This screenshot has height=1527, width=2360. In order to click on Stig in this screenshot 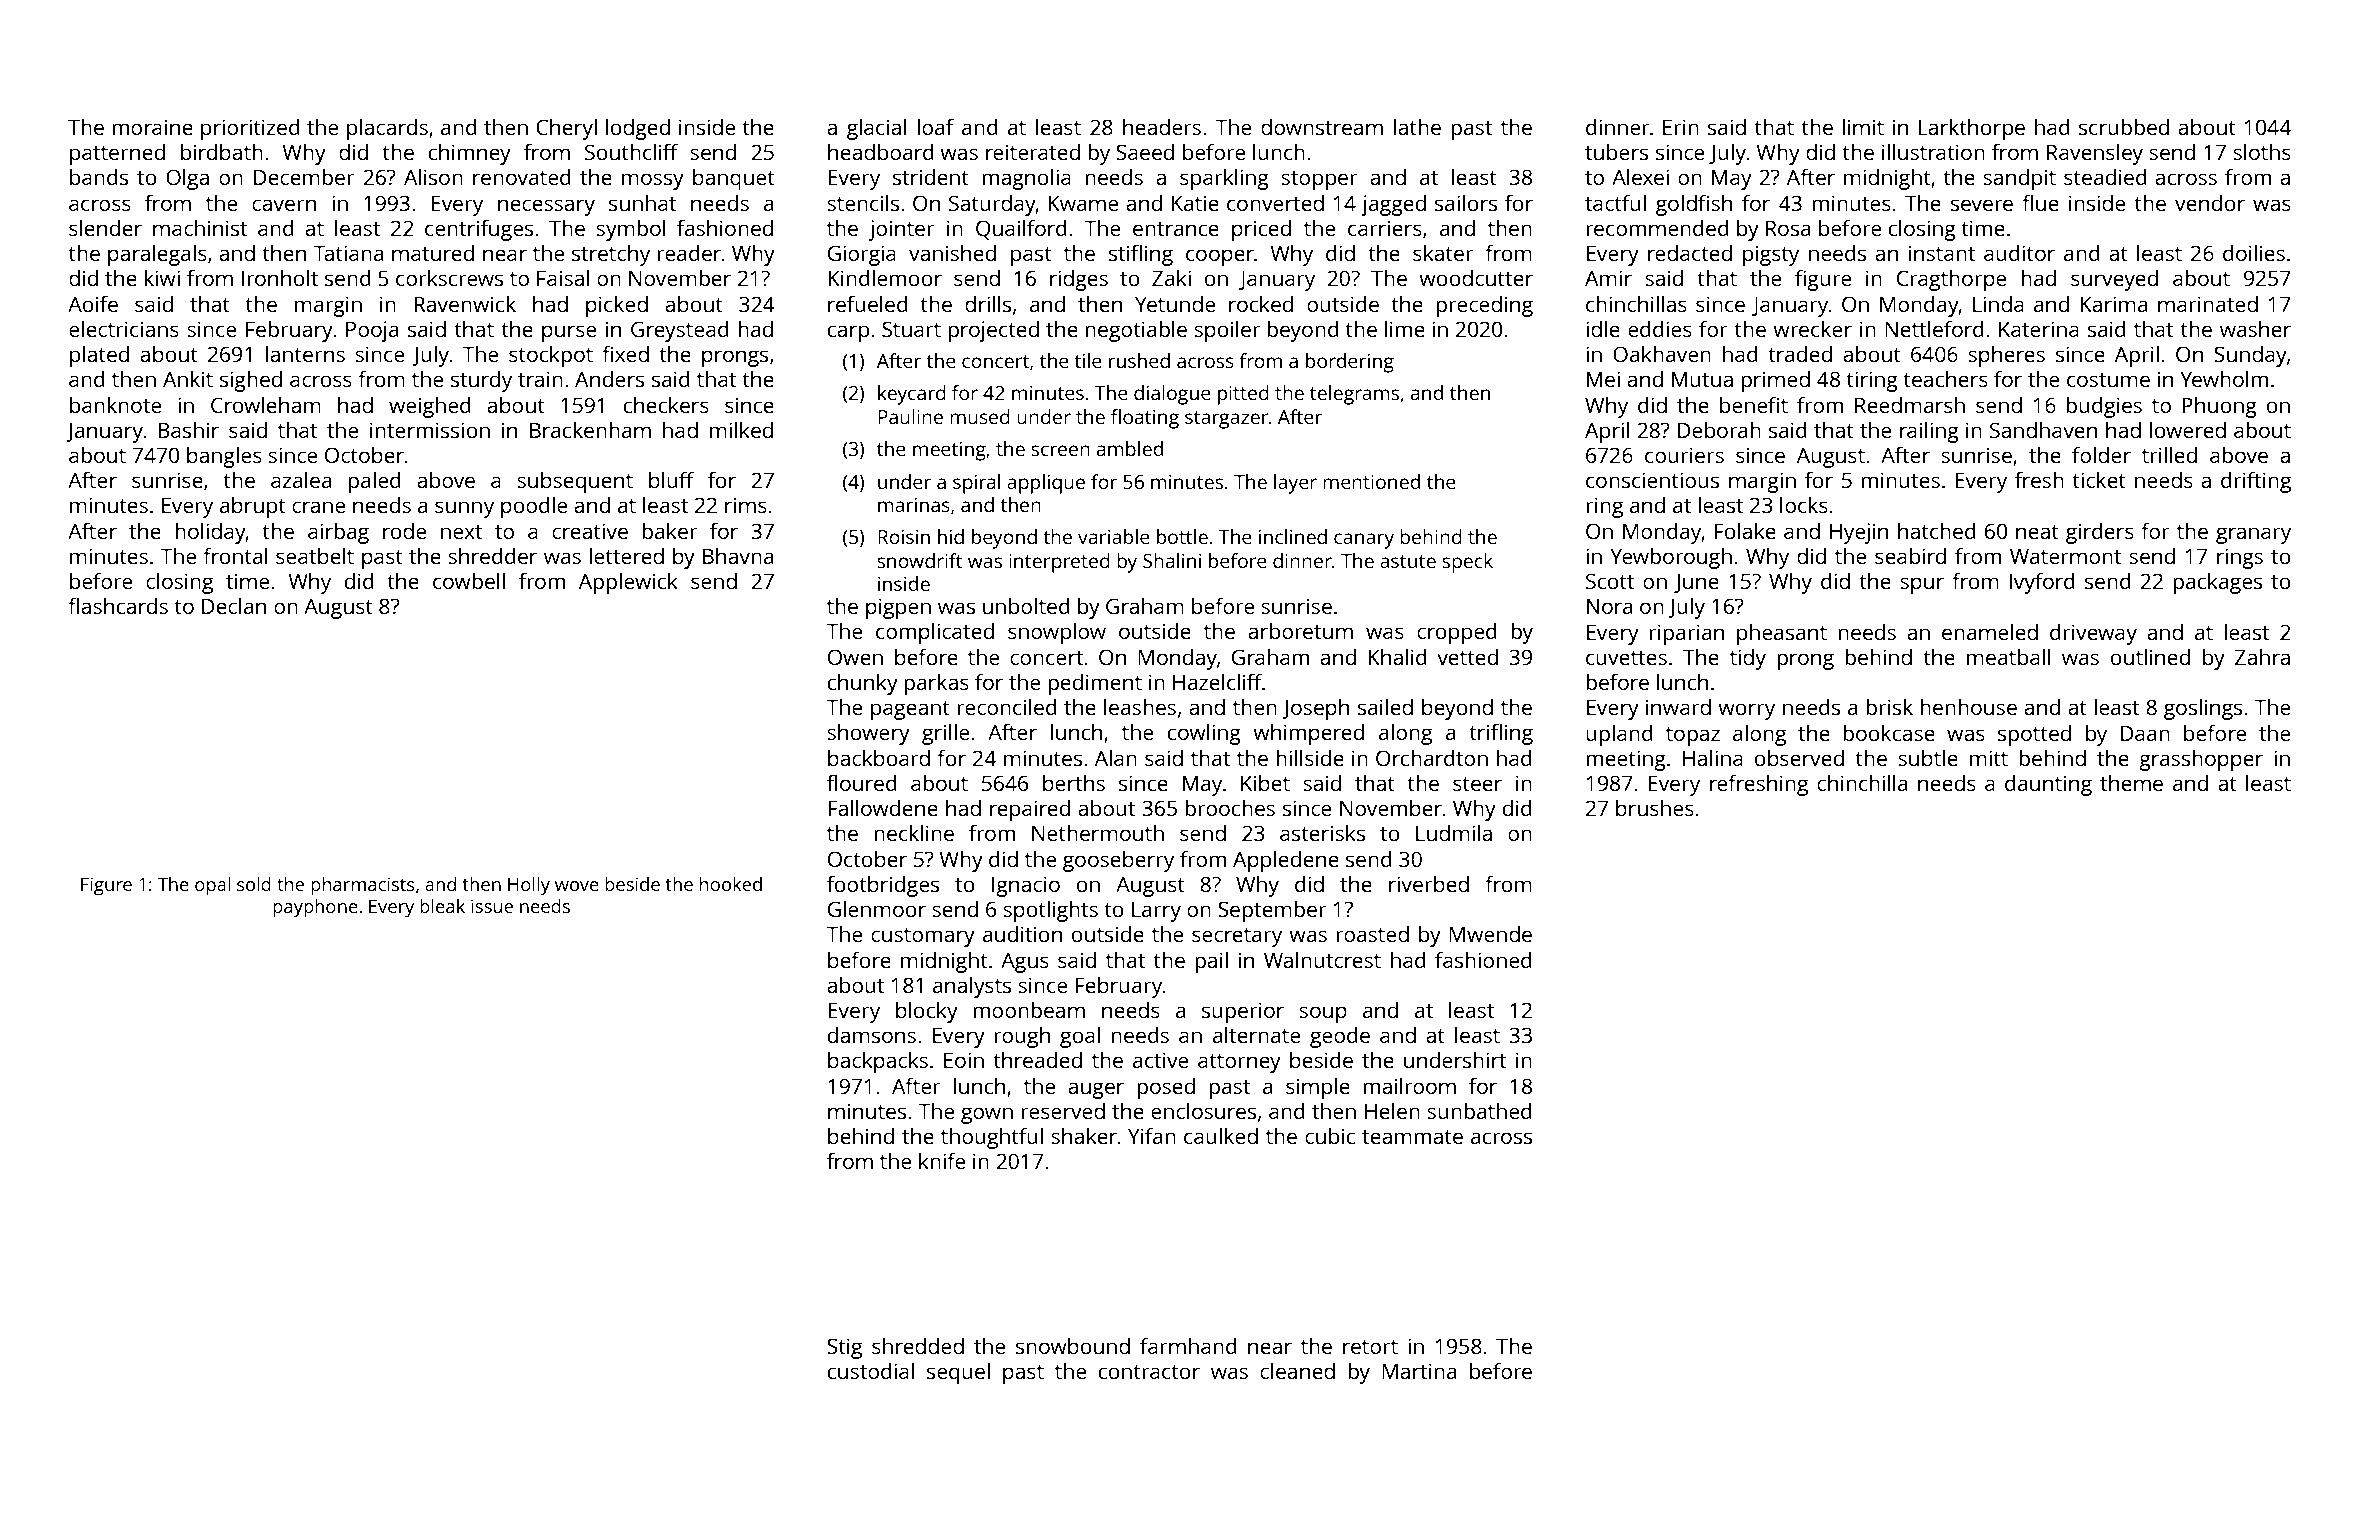, I will do `click(844, 1348)`.
